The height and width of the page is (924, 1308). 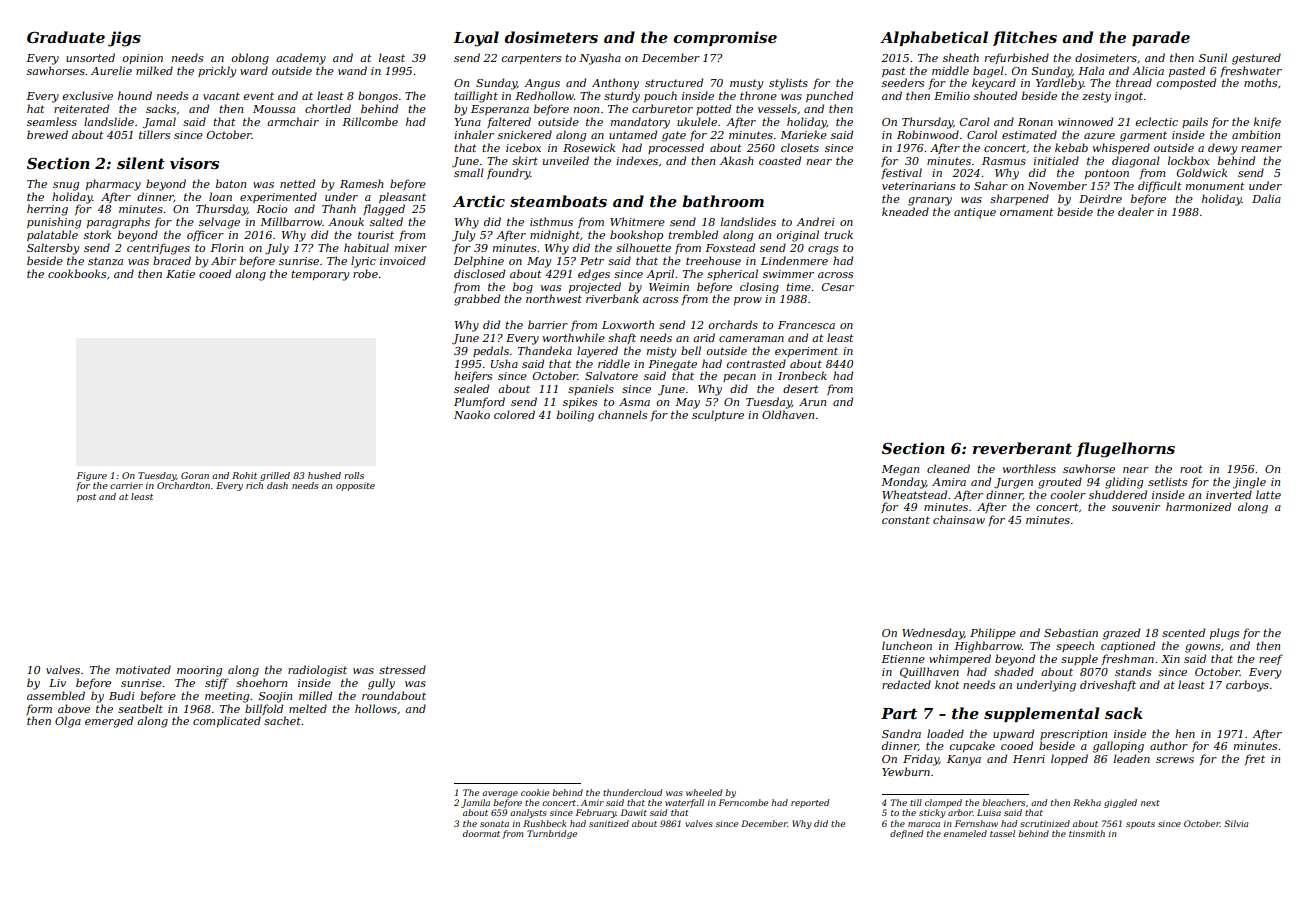 What do you see at coordinates (476, 39) in the page?
I see `Loyal` at bounding box center [476, 39].
